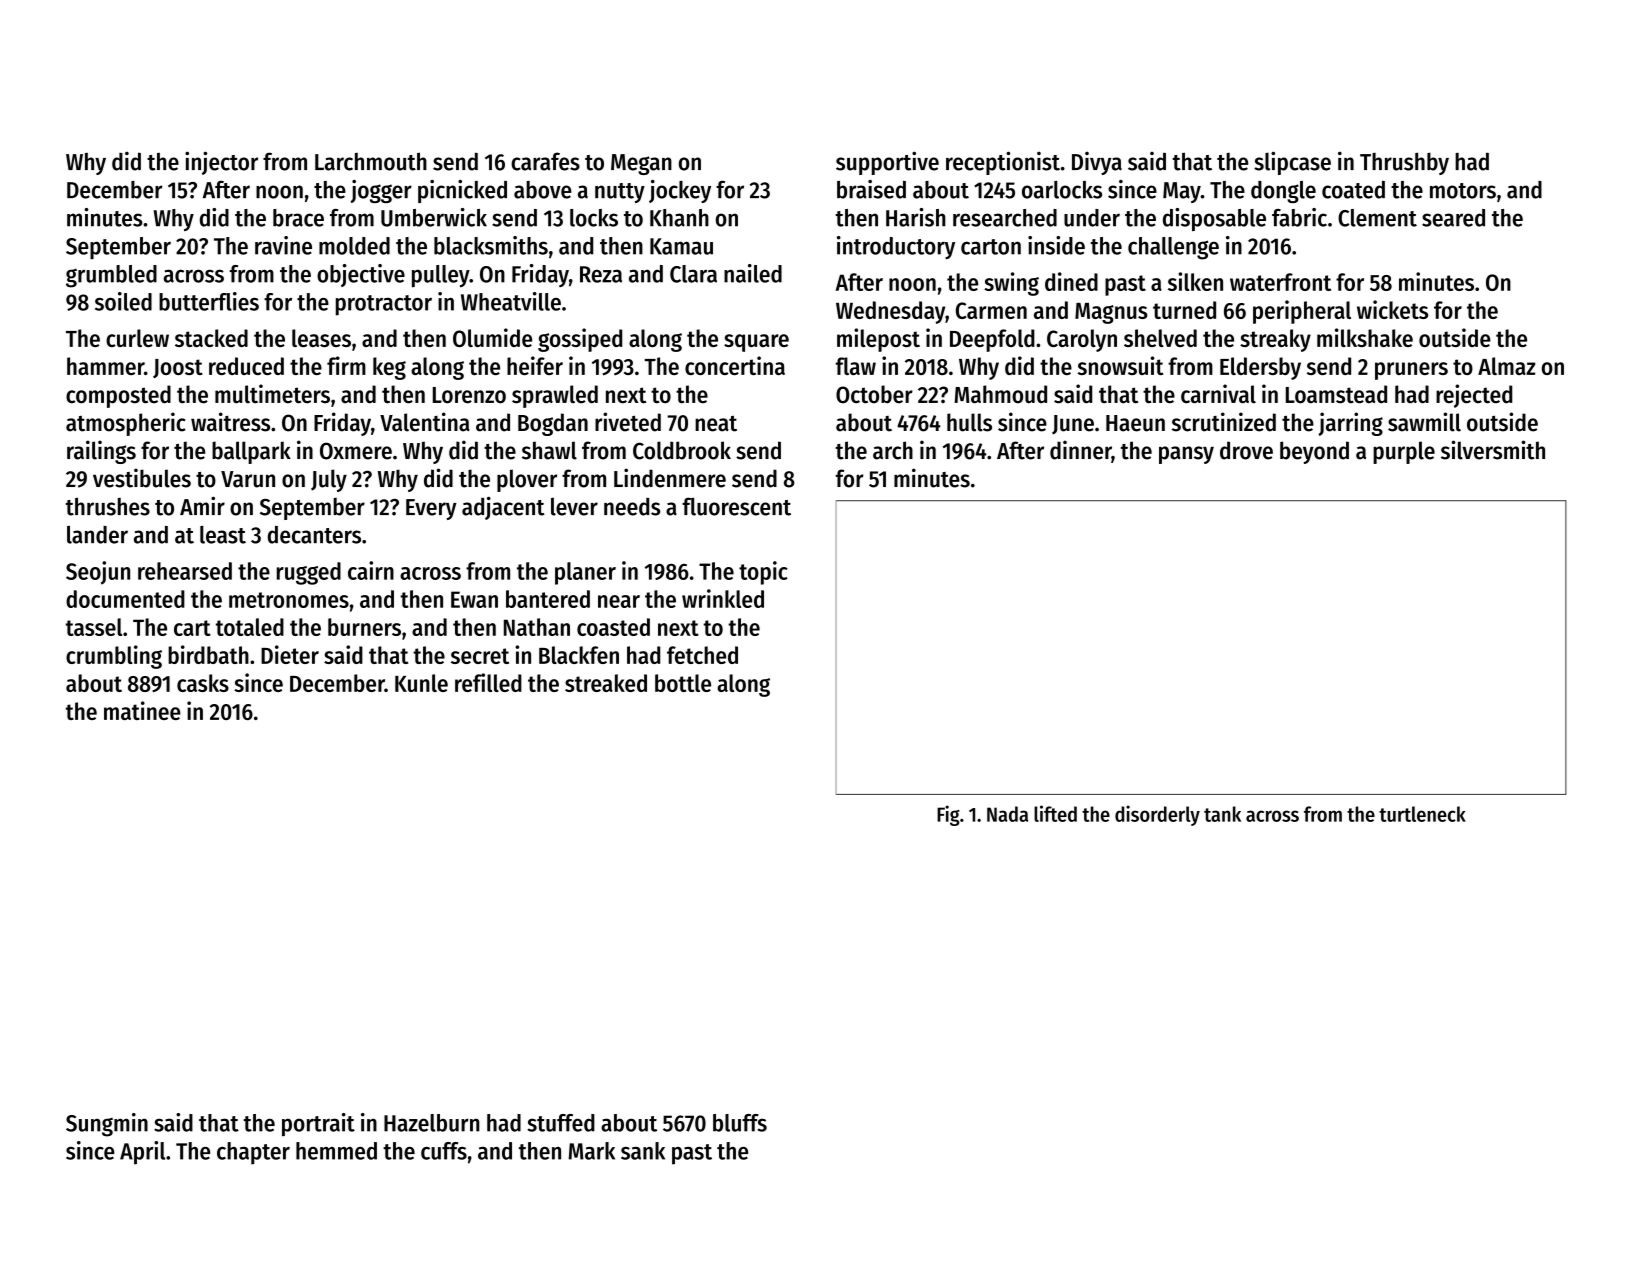 Image resolution: width=1632 pixels, height=1261 pixels. I want to click on hemmed, so click(336, 1151).
